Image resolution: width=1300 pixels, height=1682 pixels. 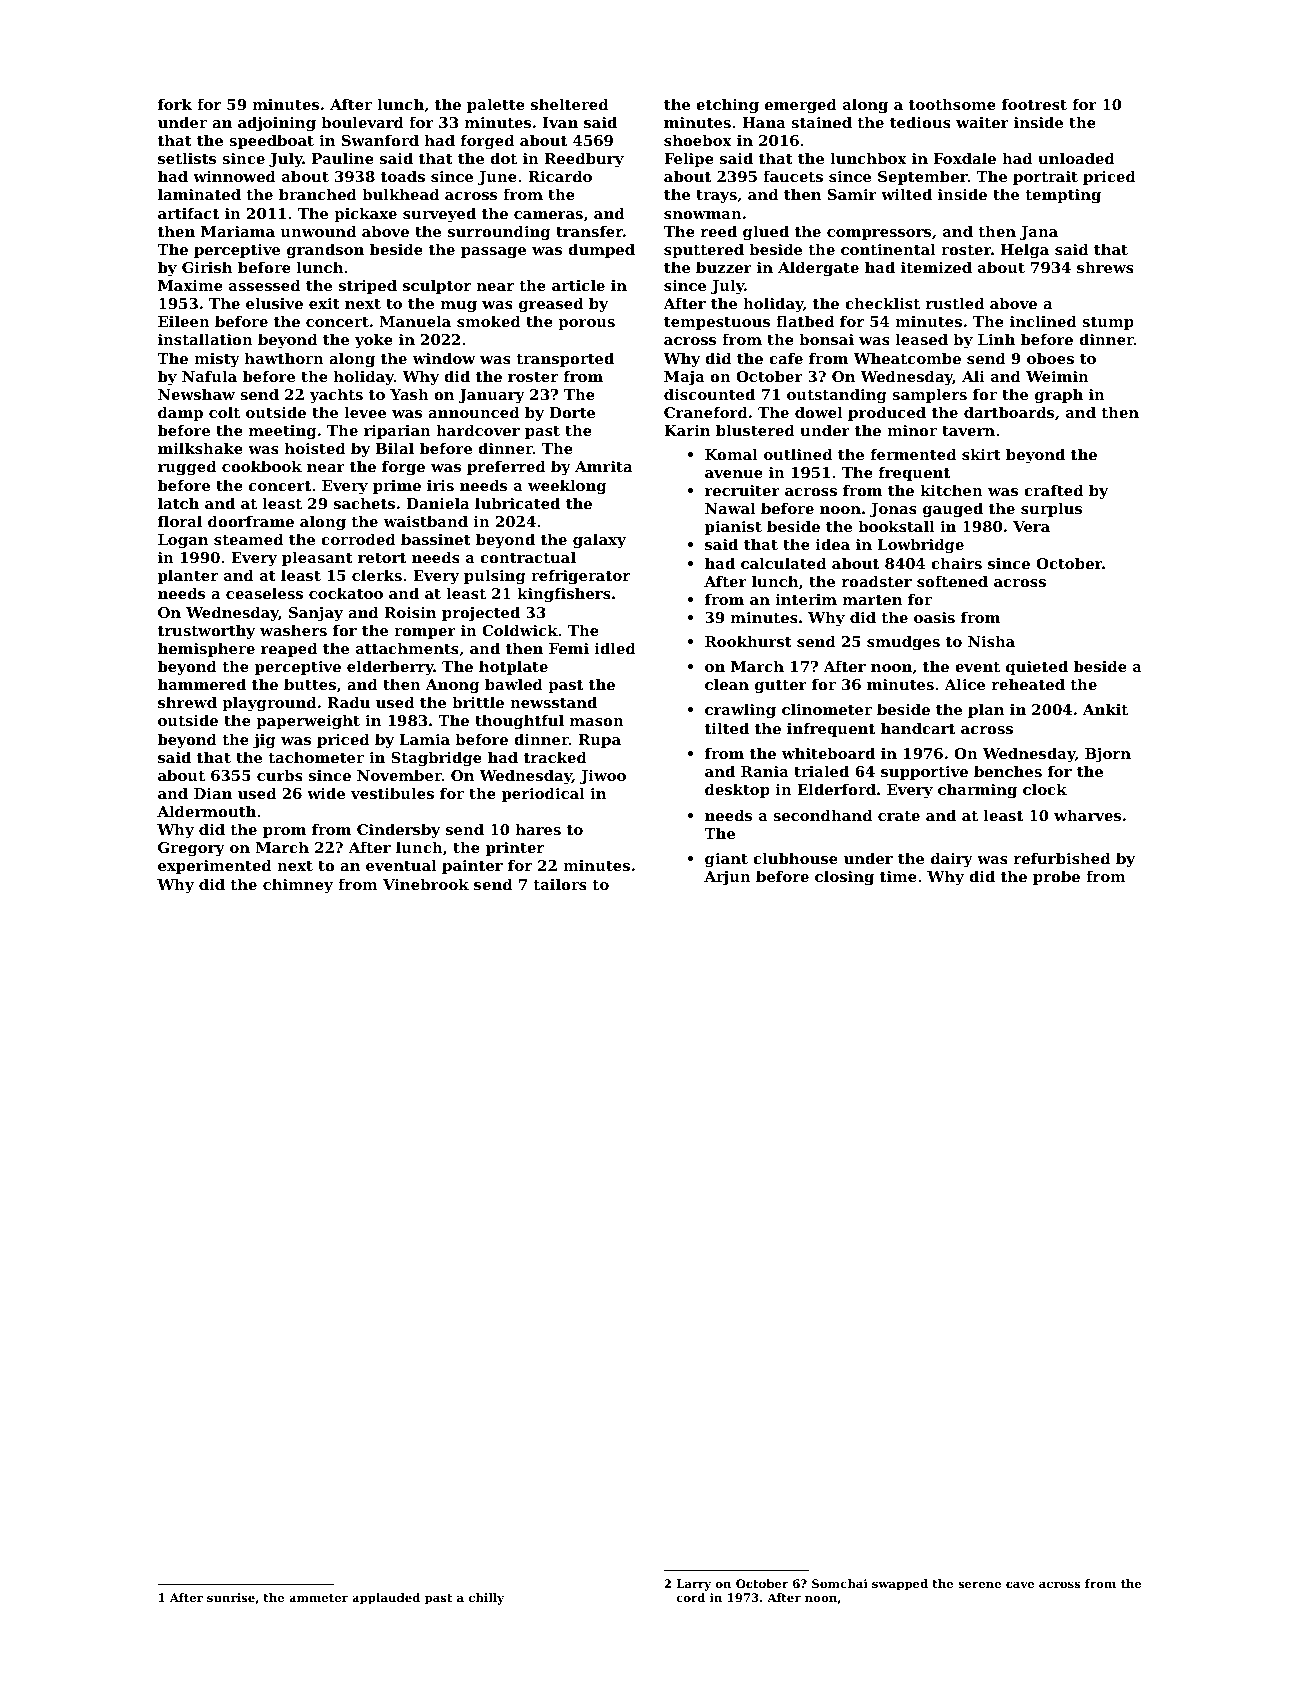 I want to click on probe, so click(x=1056, y=877).
